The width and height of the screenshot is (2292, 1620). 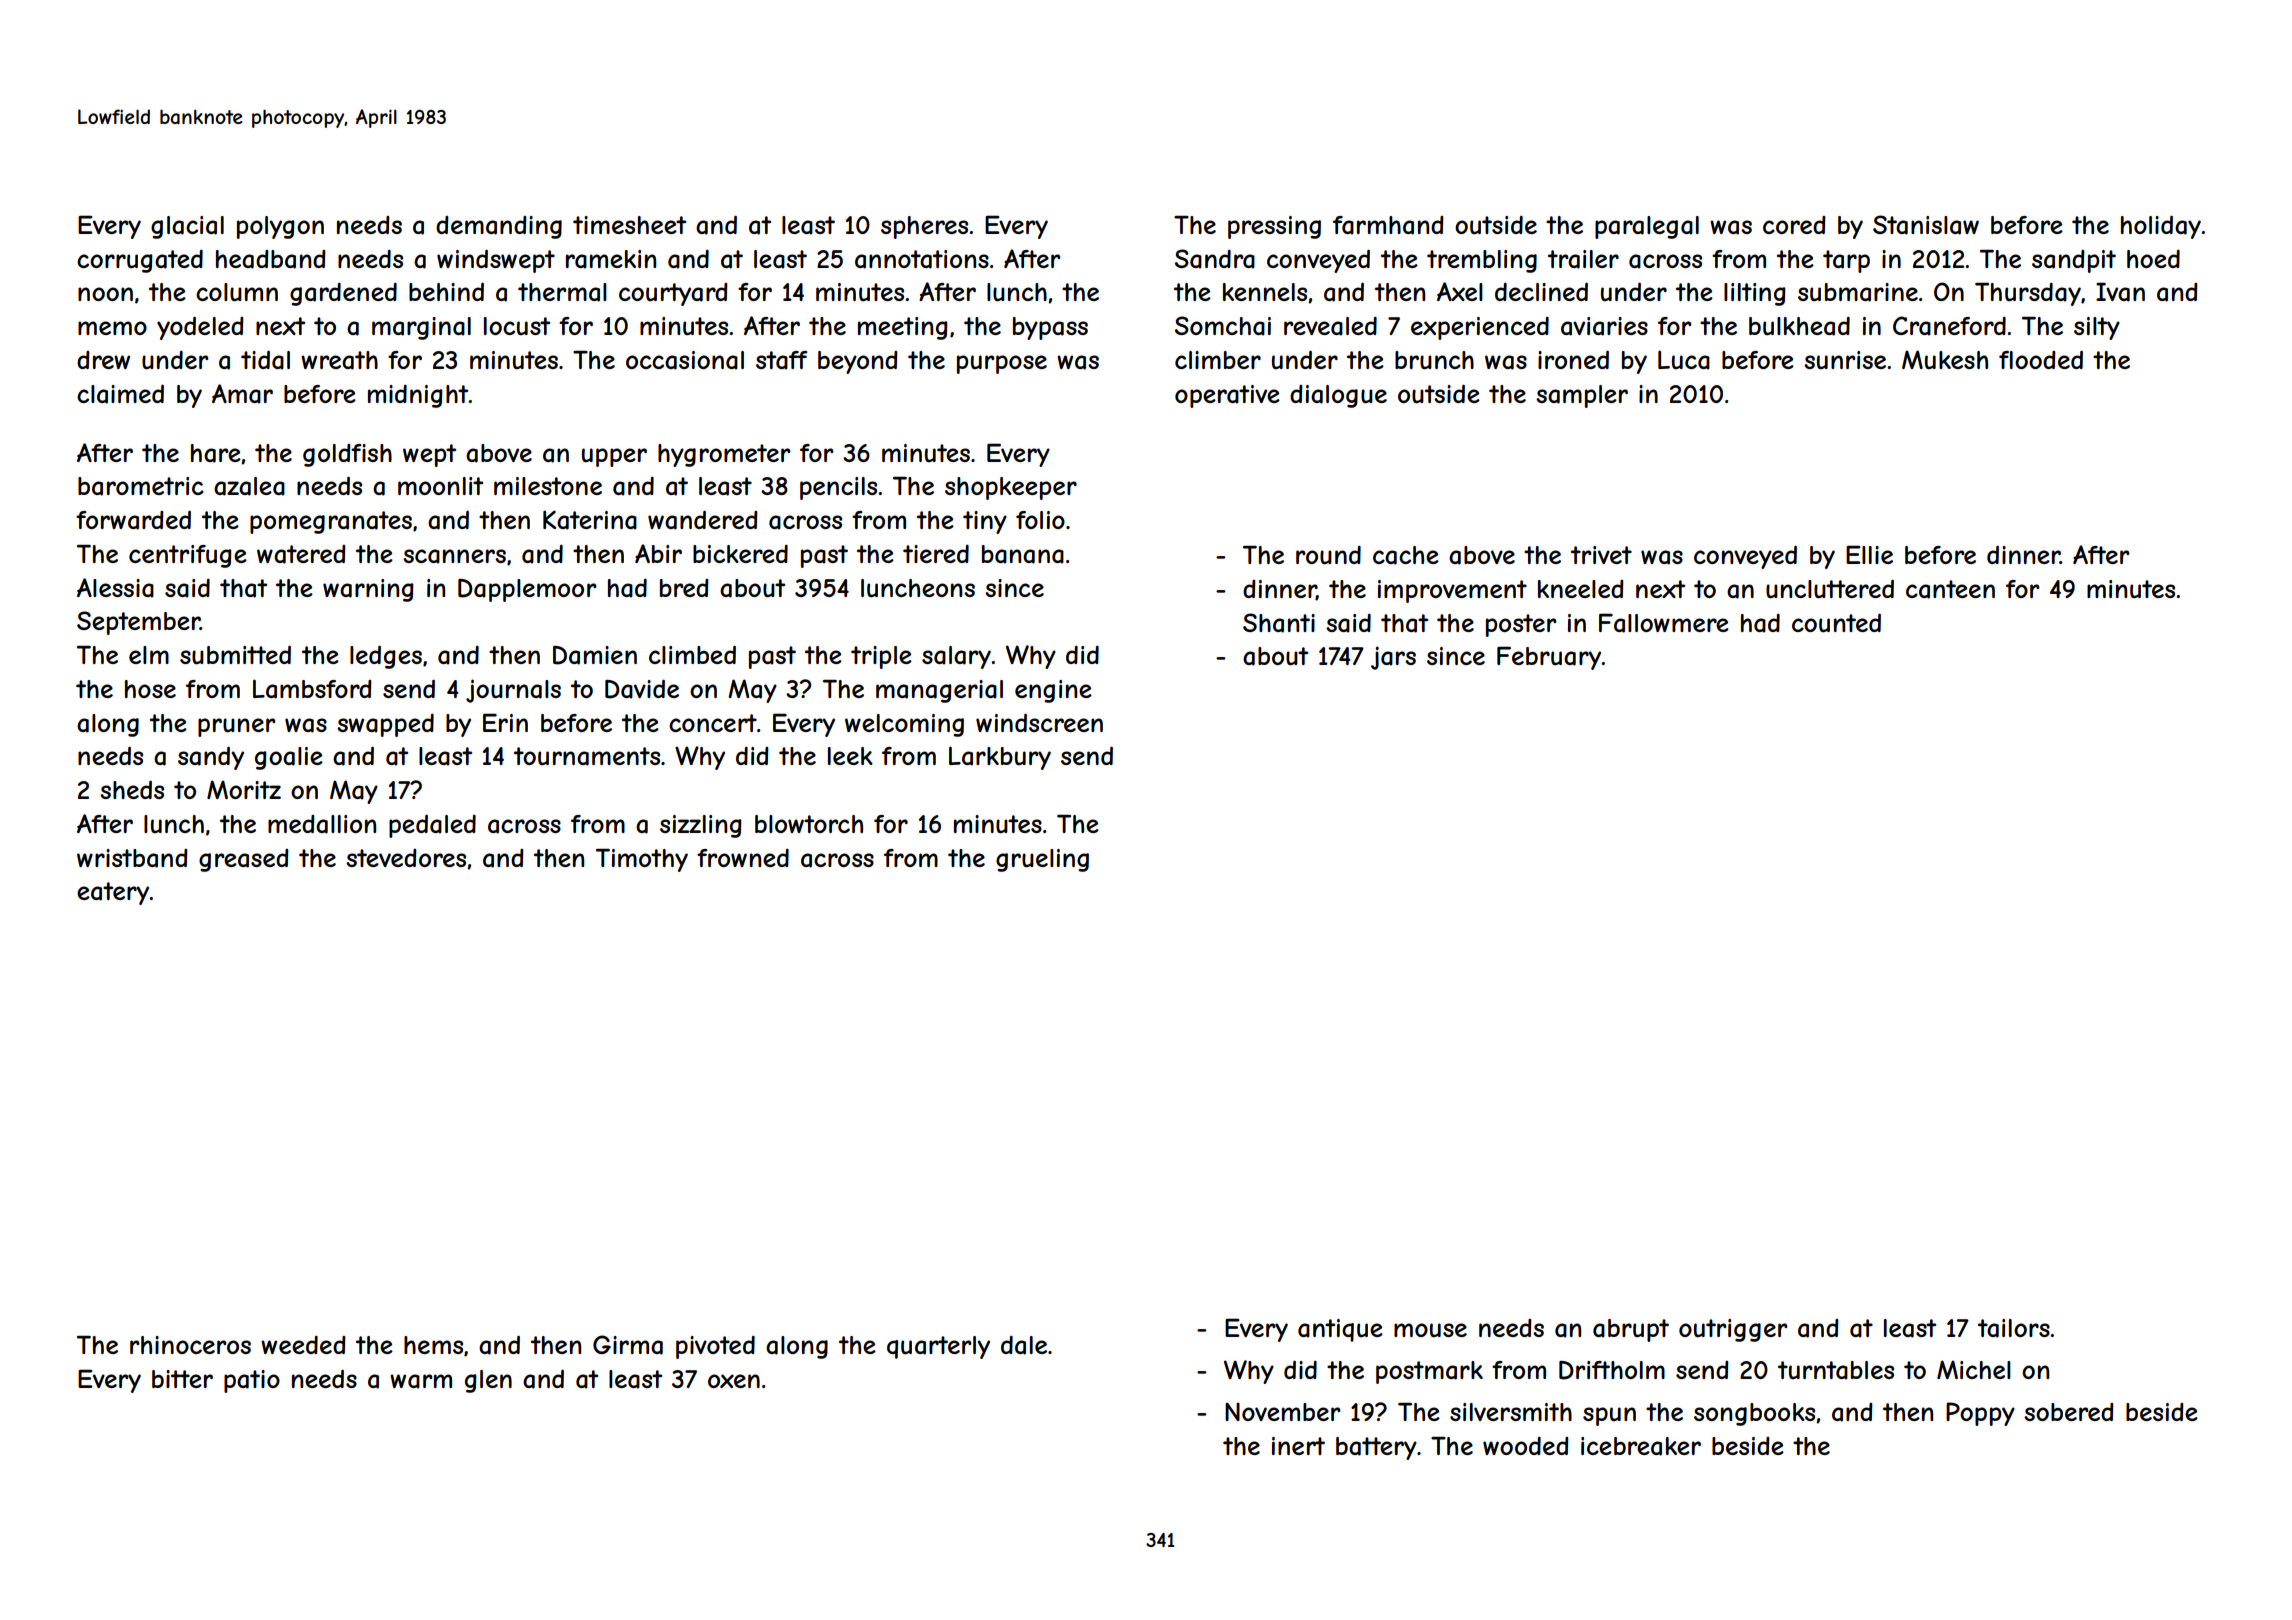 I want to click on Ivan, so click(x=2120, y=292).
